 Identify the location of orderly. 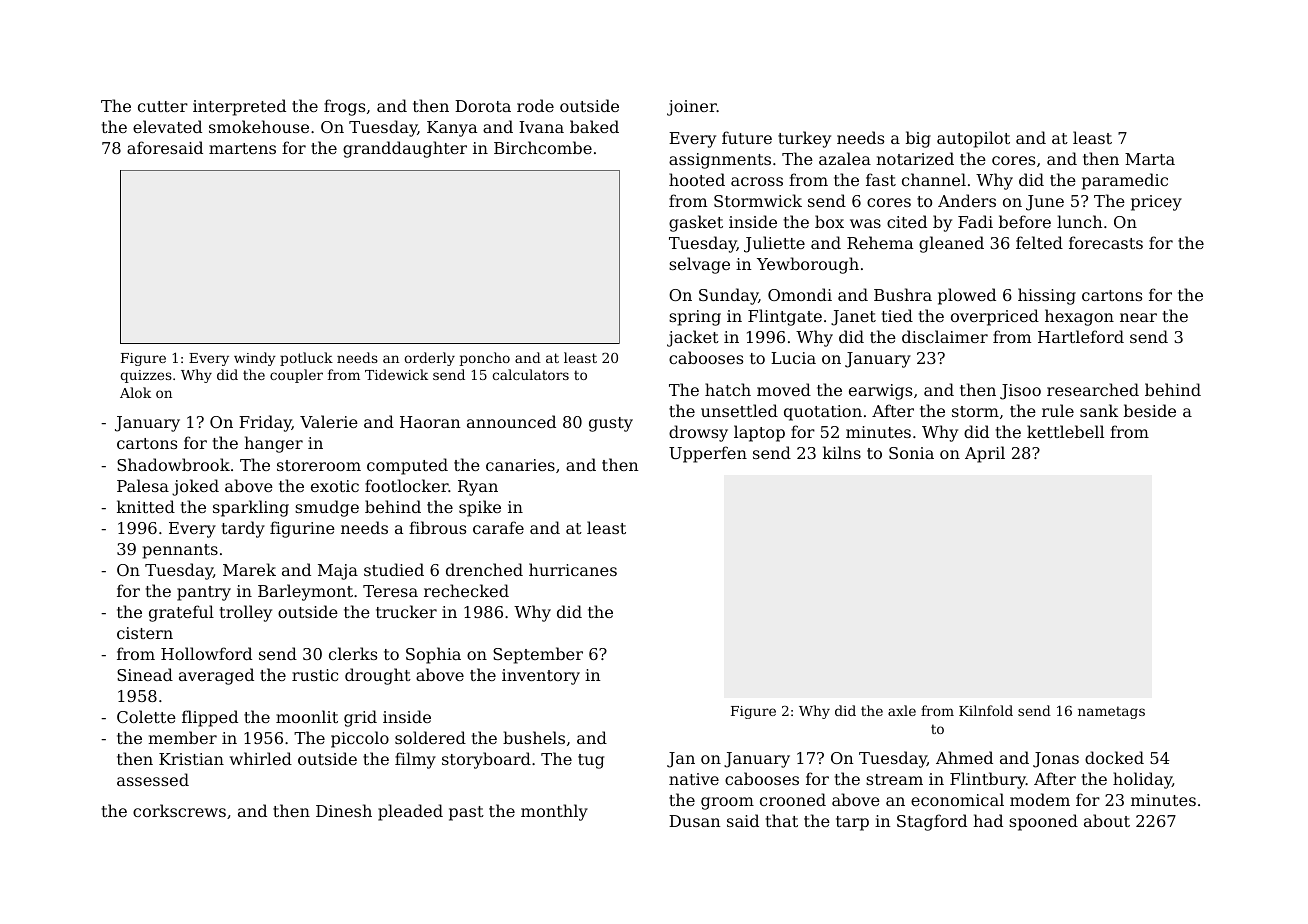
(429, 359).
